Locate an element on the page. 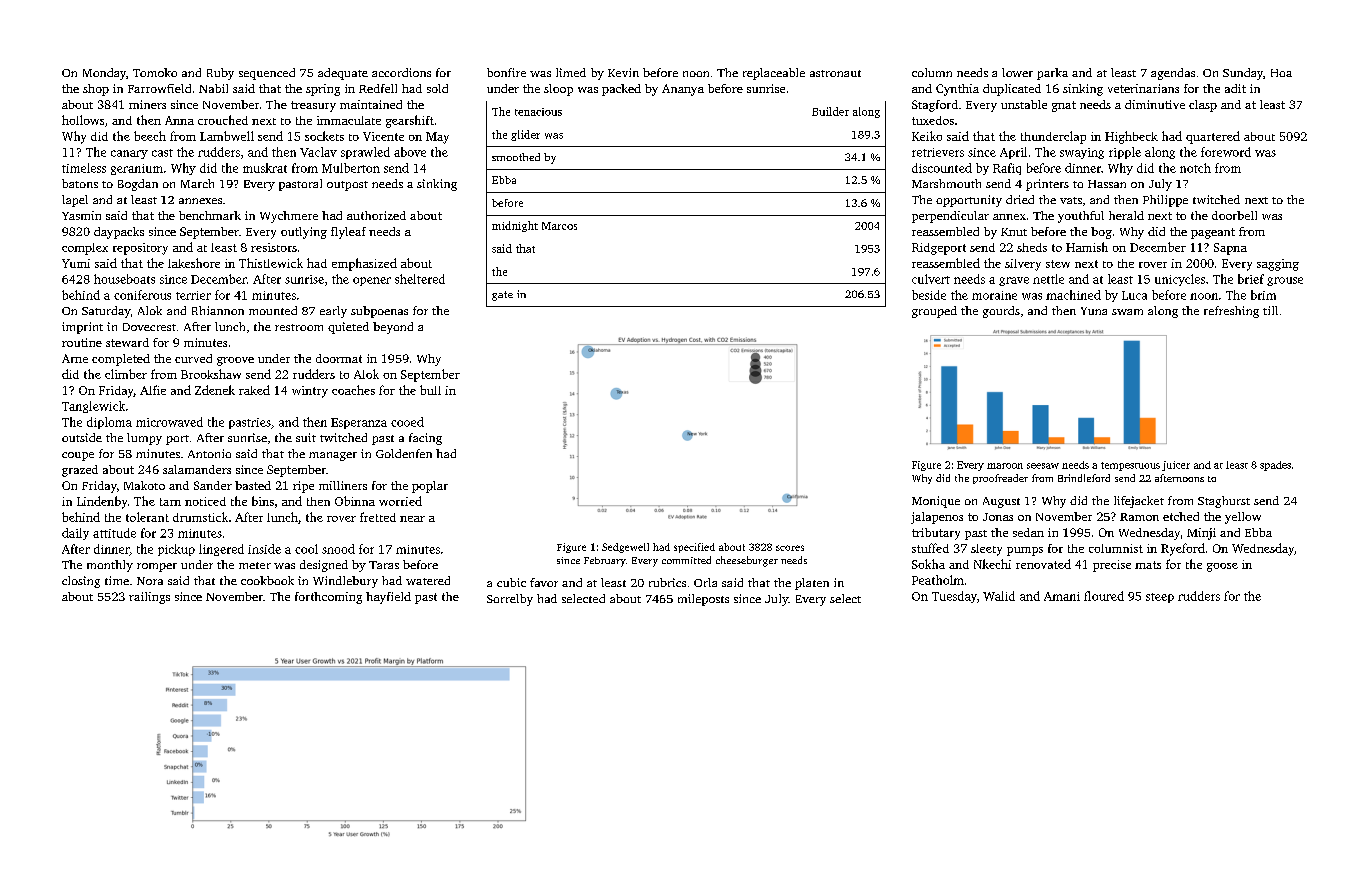  gearshift is located at coordinates (410, 121).
